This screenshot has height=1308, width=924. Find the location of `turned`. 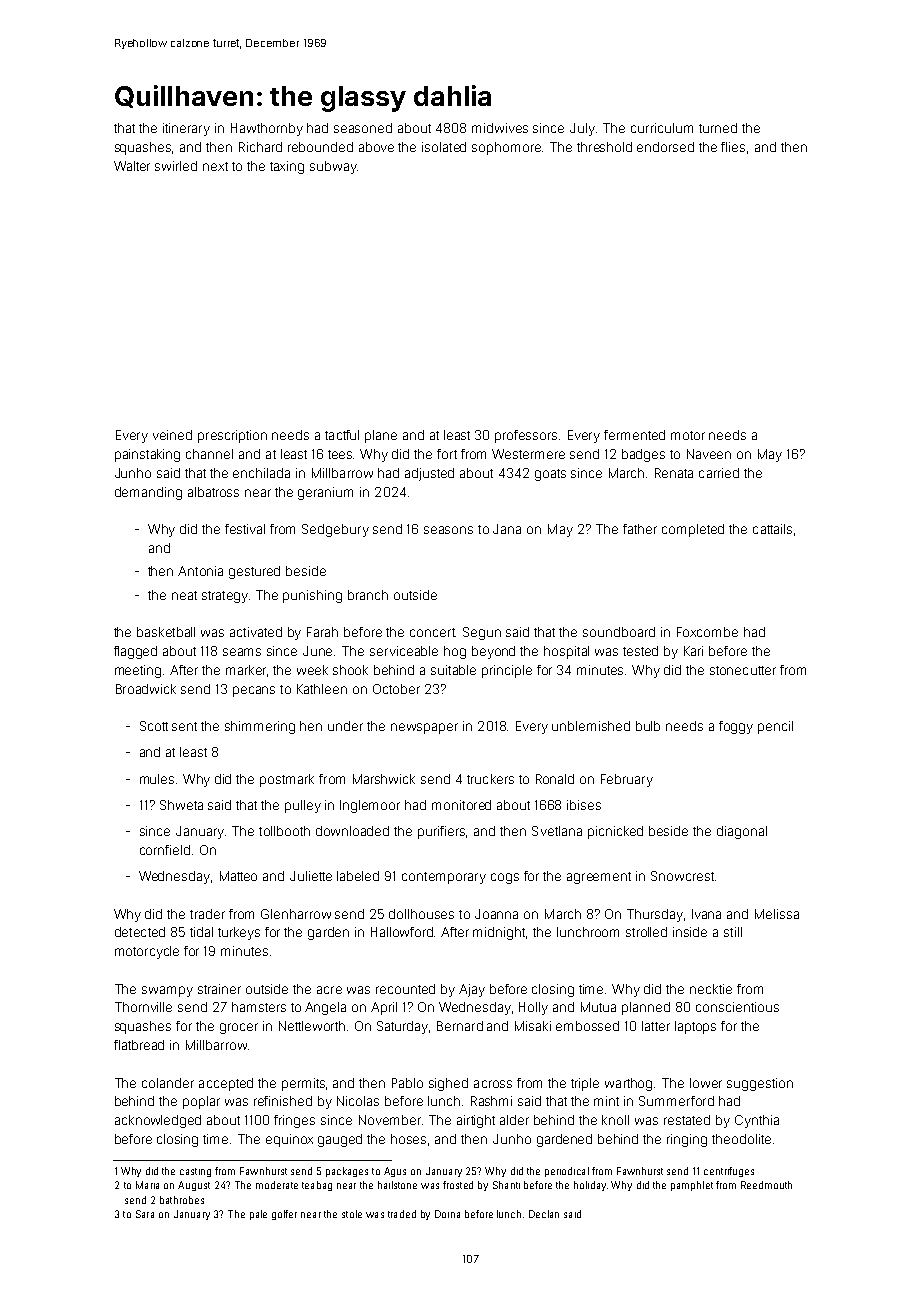

turned is located at coordinates (718, 128).
